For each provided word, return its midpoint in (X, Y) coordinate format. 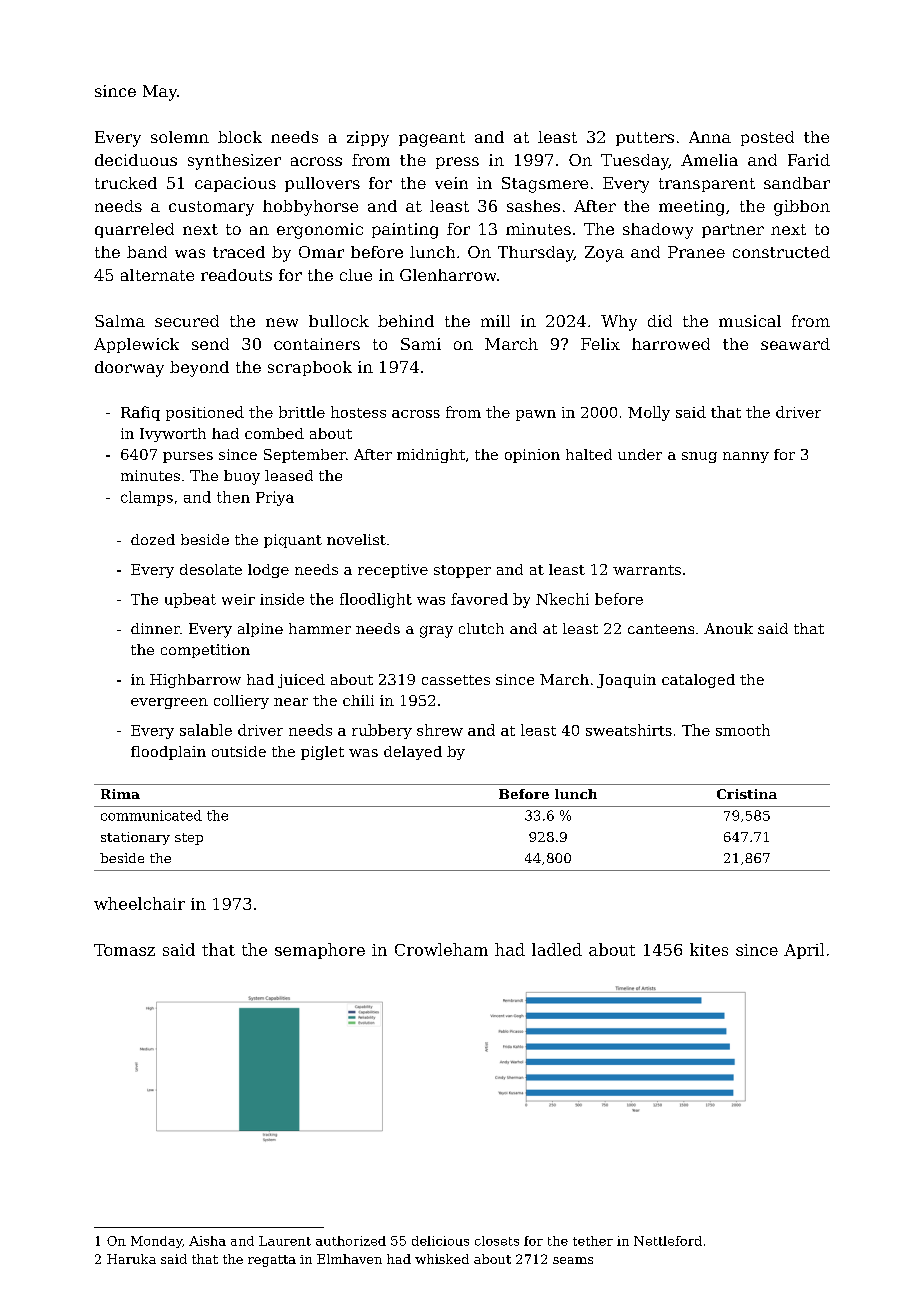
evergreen (169, 703)
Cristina (747, 794)
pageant (432, 139)
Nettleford (668, 1241)
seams (573, 1260)
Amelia (709, 160)
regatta (272, 1261)
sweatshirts (629, 730)
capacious (235, 184)
